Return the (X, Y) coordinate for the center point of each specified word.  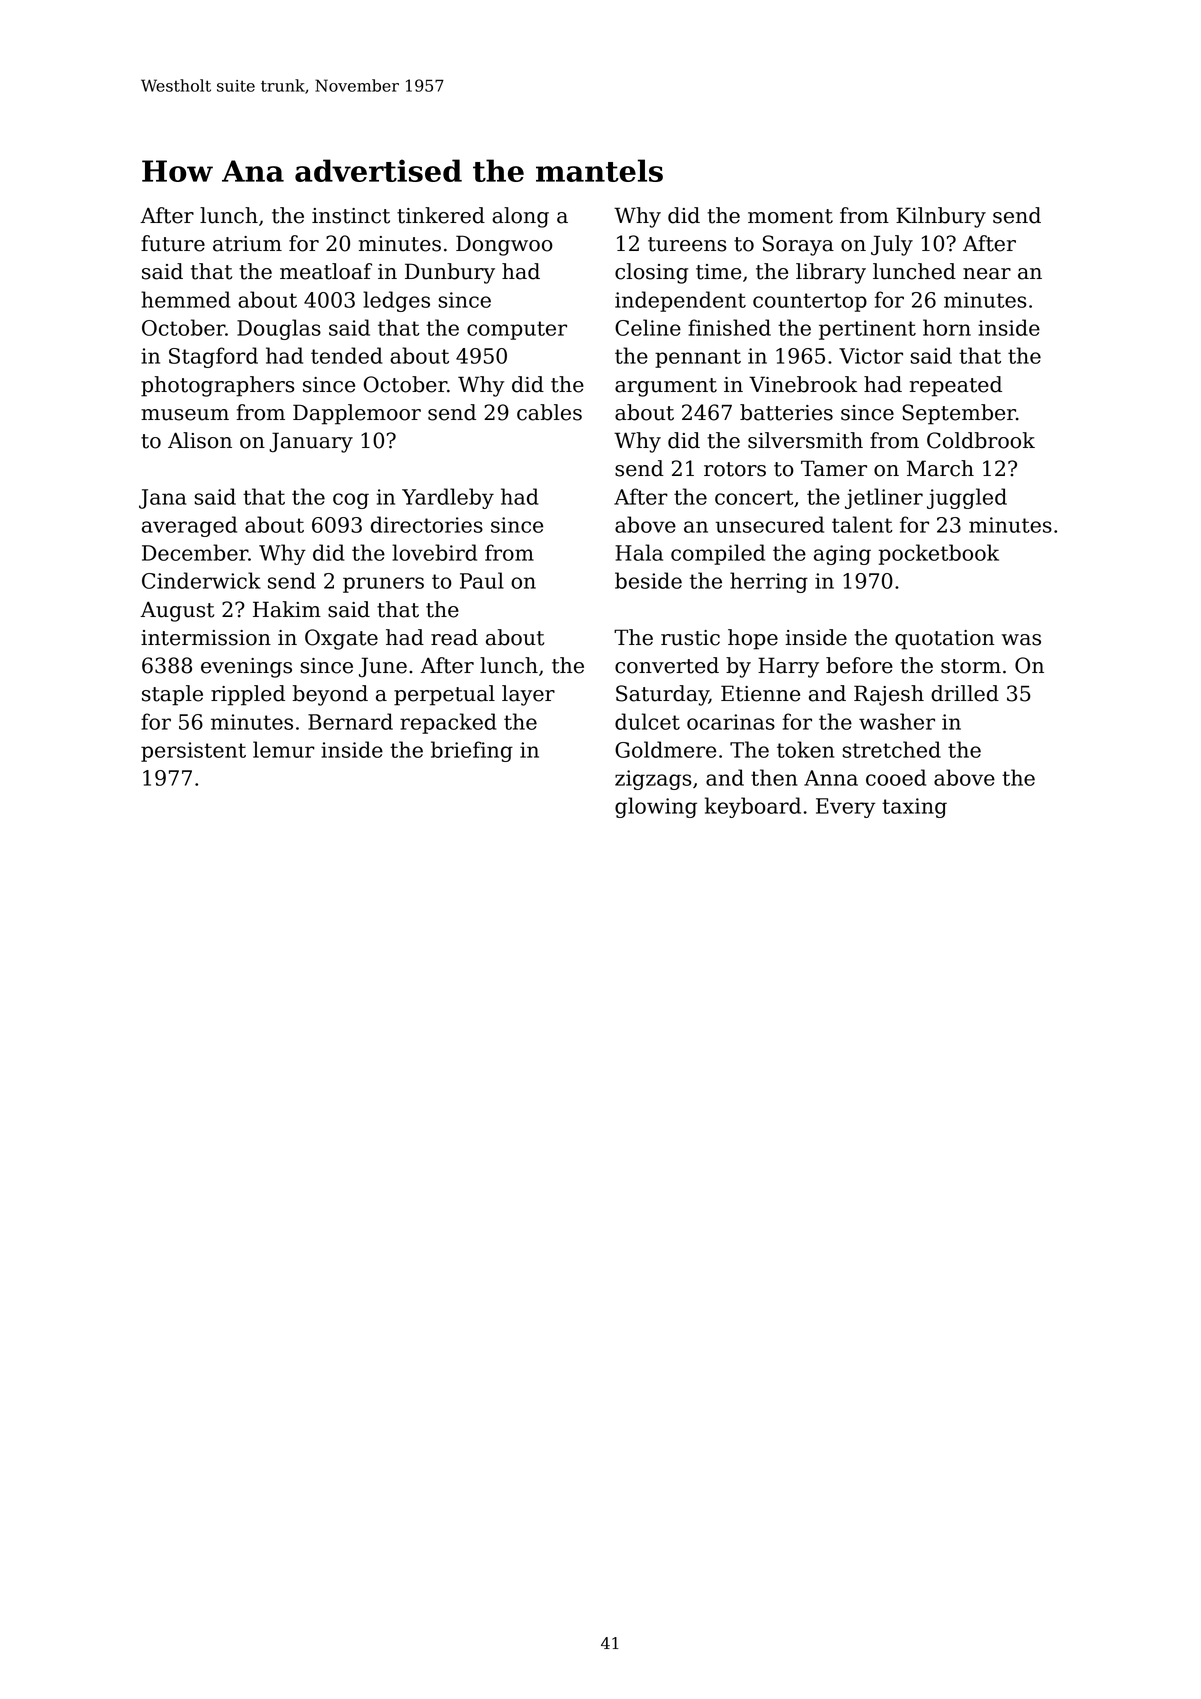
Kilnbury (941, 217)
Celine (648, 327)
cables (549, 412)
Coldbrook (981, 440)
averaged (189, 526)
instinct (351, 216)
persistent (193, 752)
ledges (396, 301)
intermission (206, 638)
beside (648, 580)
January (311, 442)
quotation (944, 640)
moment (790, 216)
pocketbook (939, 554)
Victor (871, 356)
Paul (482, 580)
